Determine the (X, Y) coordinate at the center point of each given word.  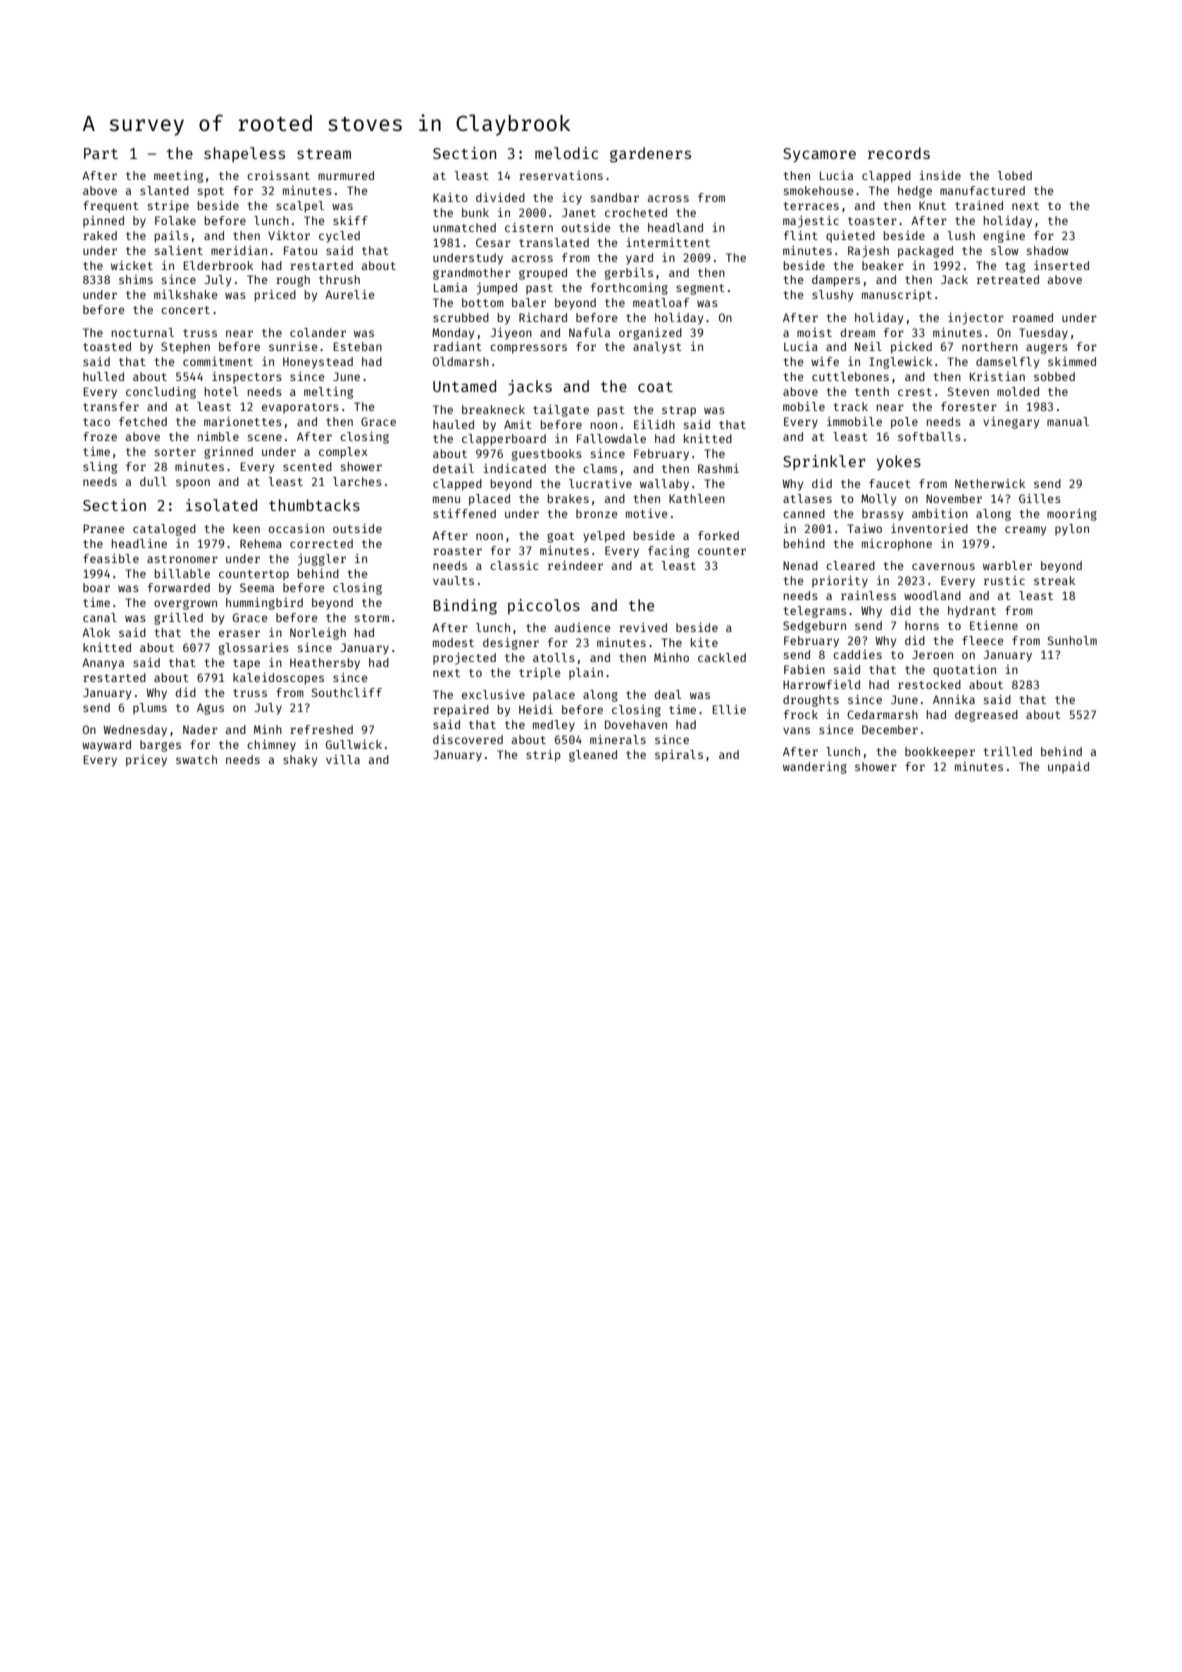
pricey (146, 761)
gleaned (593, 756)
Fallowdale (611, 438)
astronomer (182, 559)
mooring (1072, 515)
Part (101, 153)
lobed (1014, 175)
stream (324, 154)
